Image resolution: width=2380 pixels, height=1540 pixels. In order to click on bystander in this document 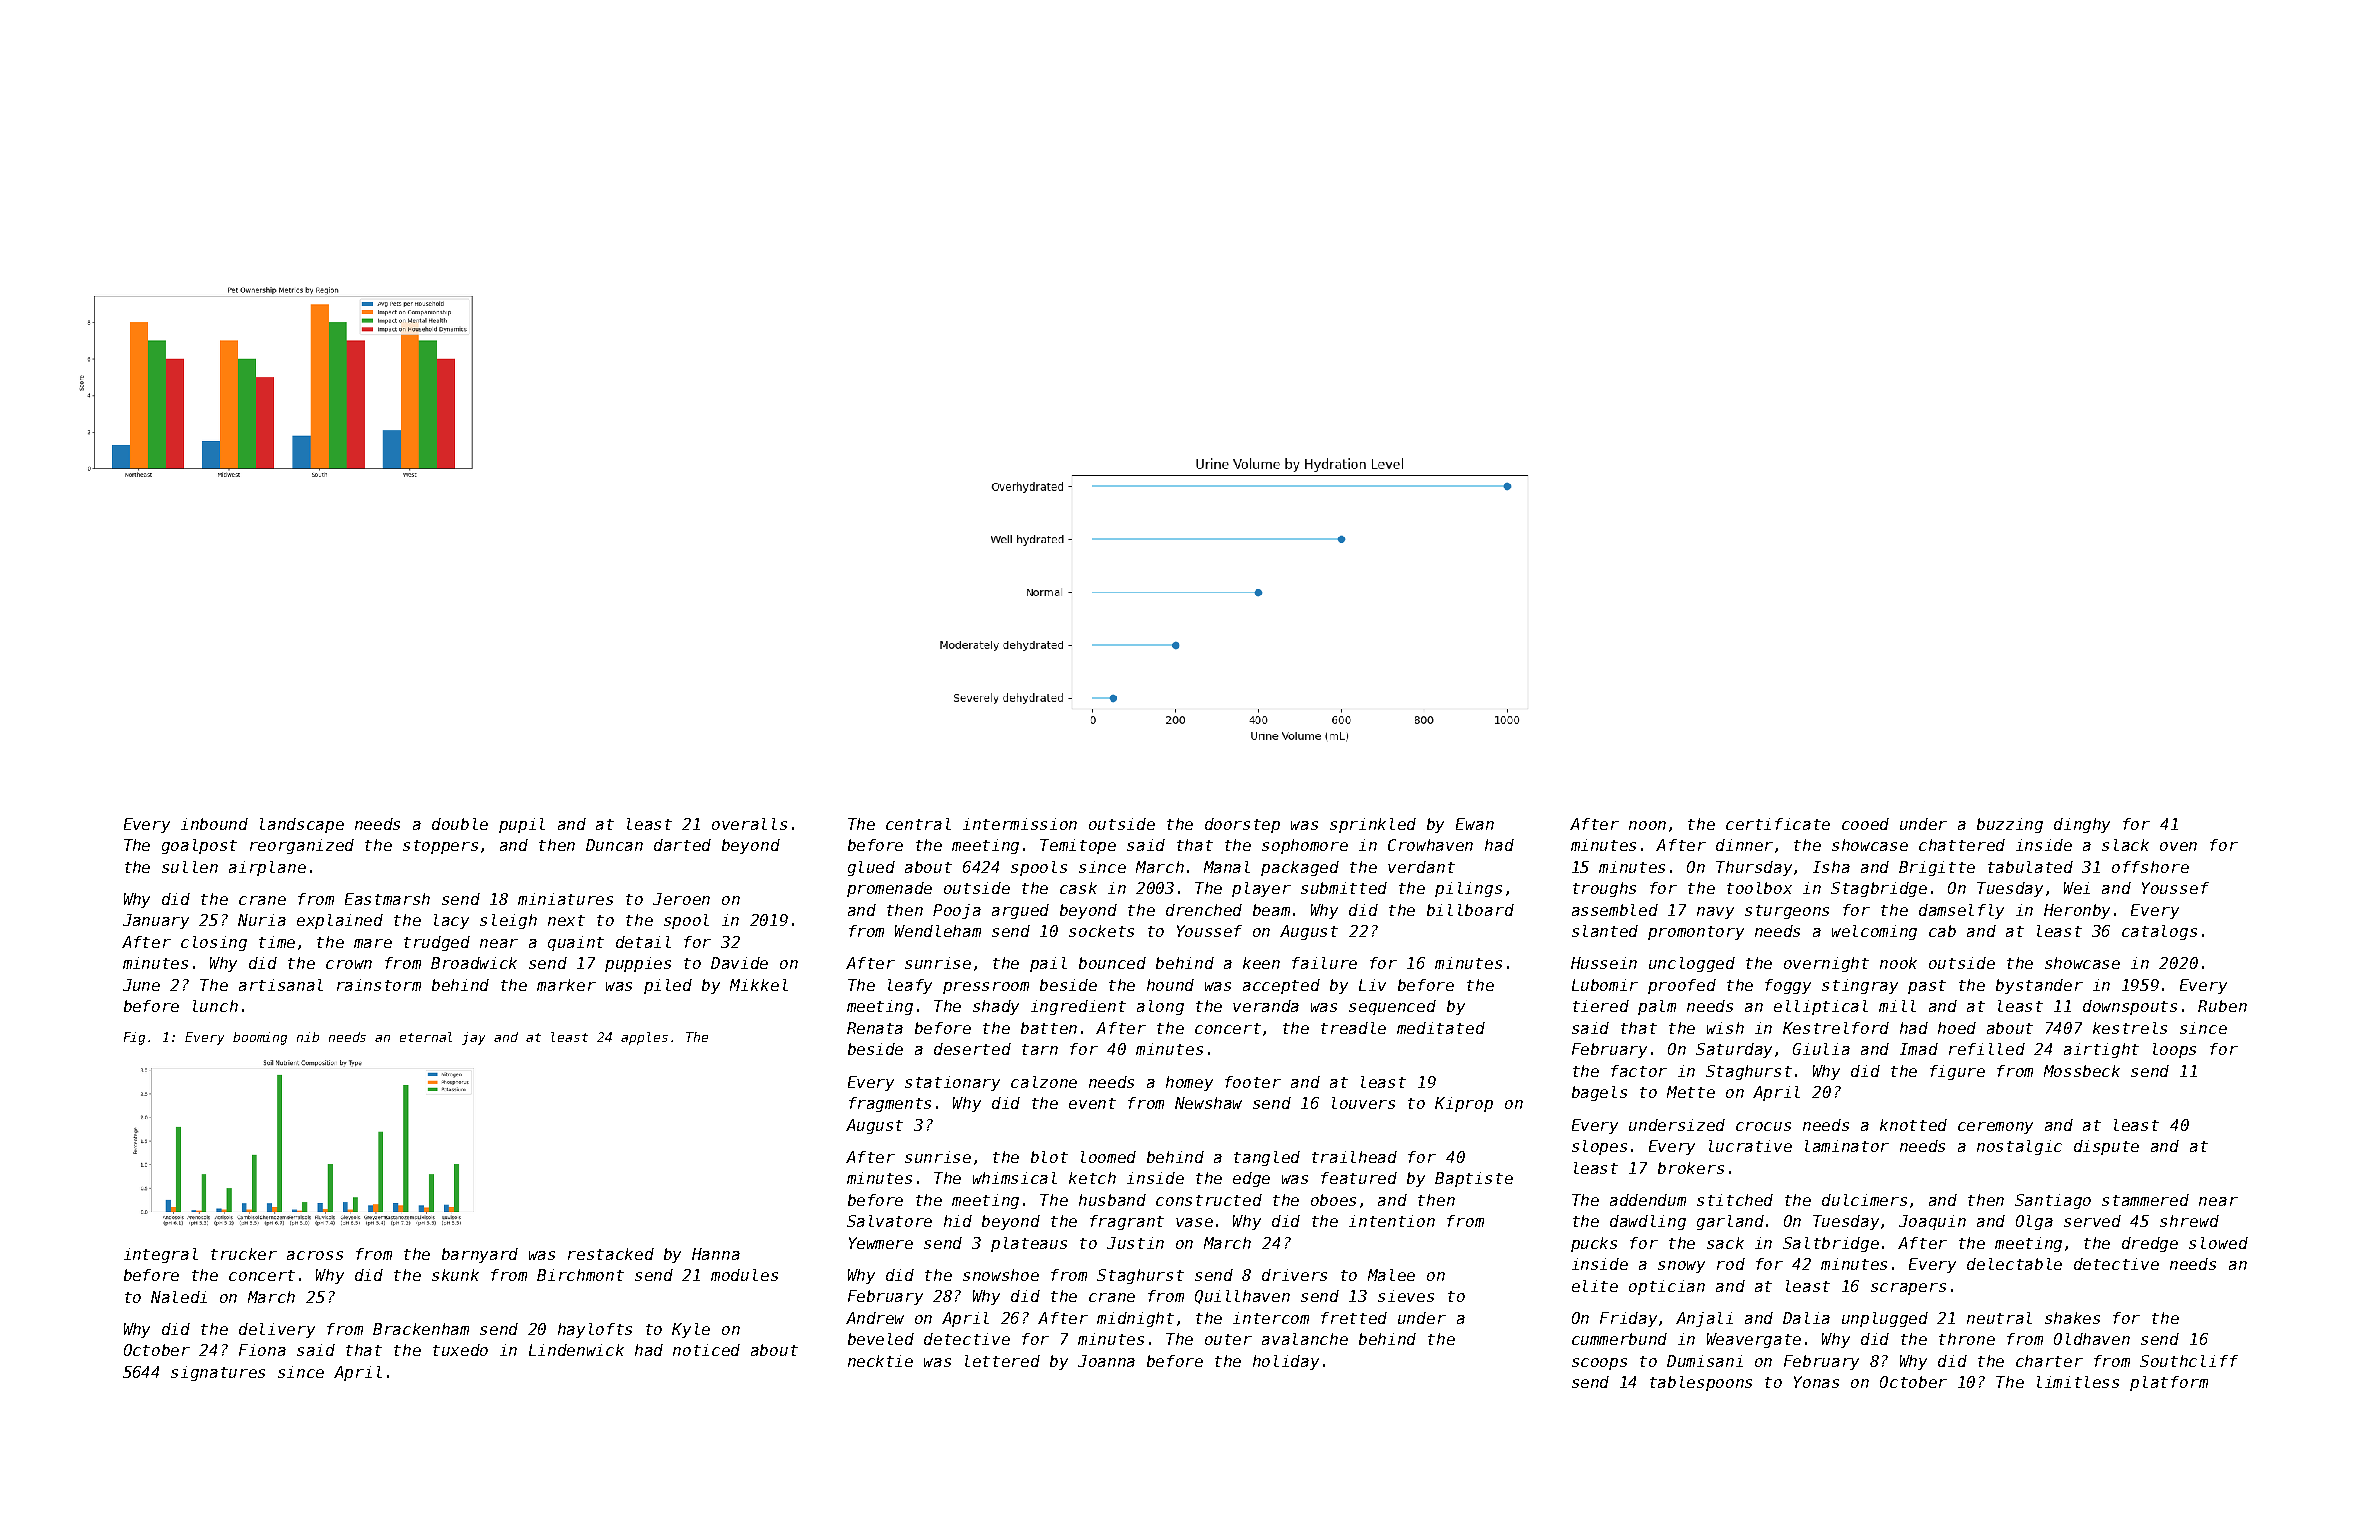, I will do `click(2039, 986)`.
